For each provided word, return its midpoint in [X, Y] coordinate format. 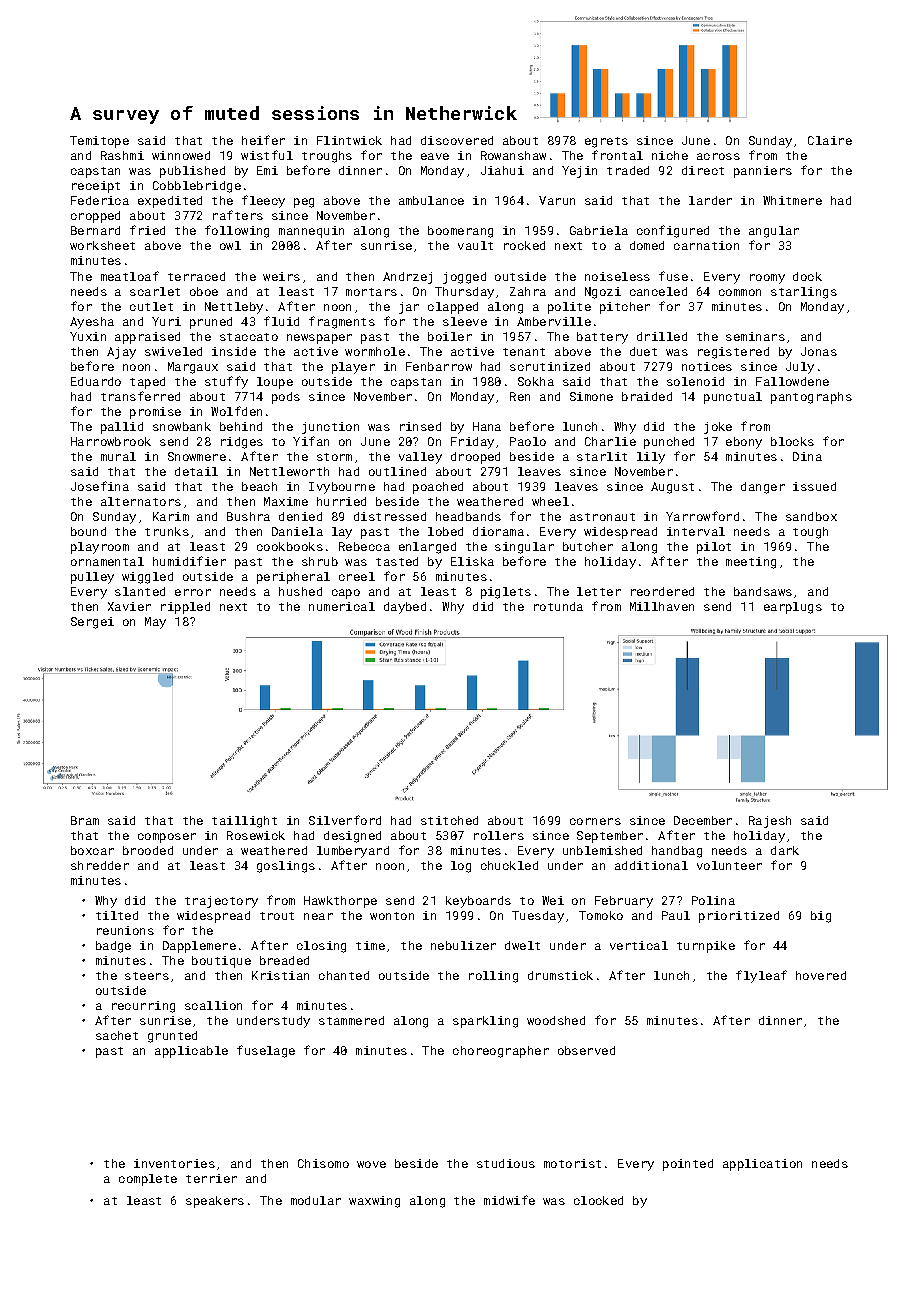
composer [167, 838]
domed [647, 245]
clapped [453, 308]
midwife [509, 1200]
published [192, 172]
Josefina [100, 486]
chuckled [509, 865]
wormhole [375, 351]
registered [733, 353]
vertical [639, 945]
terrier [211, 1178]
